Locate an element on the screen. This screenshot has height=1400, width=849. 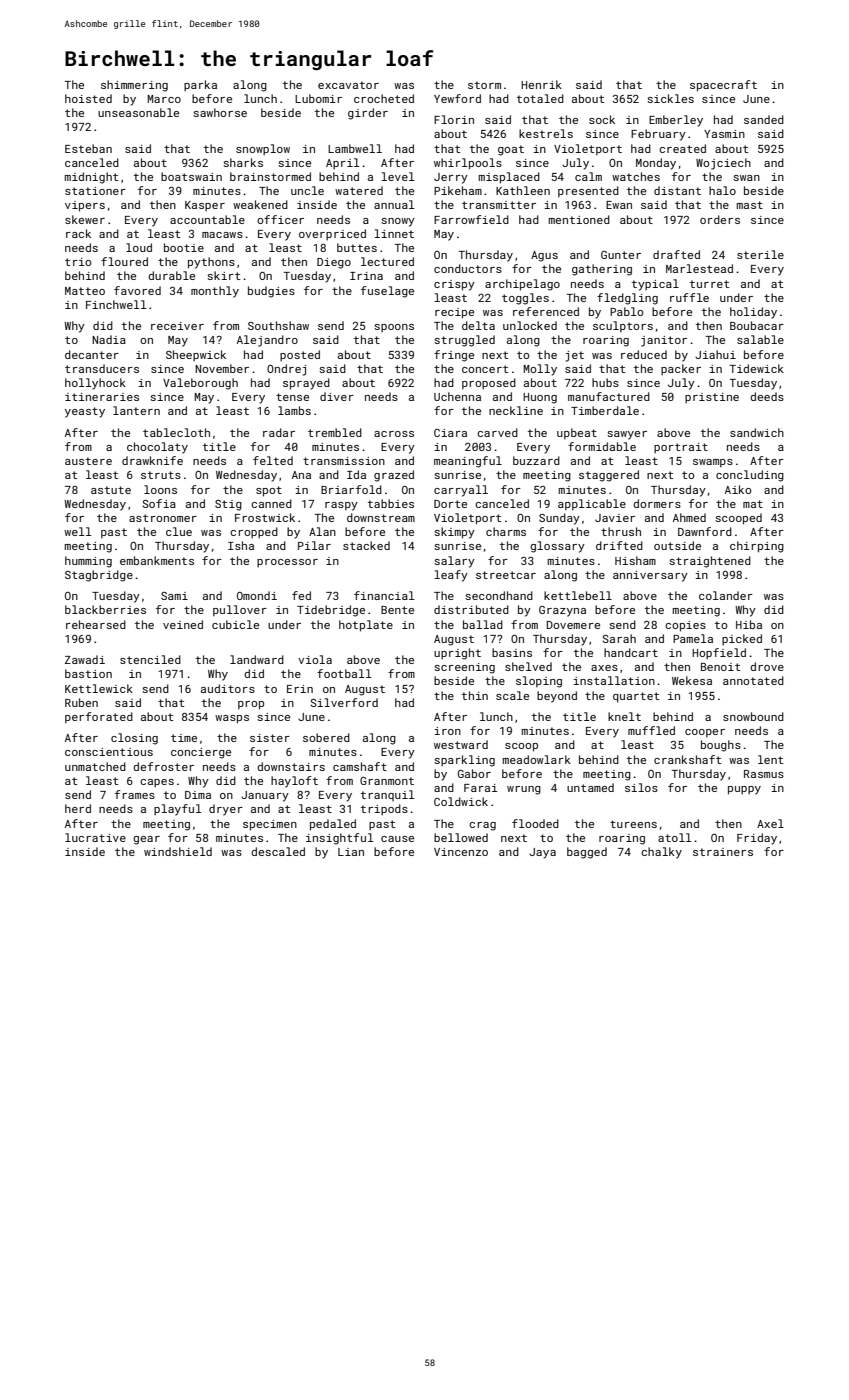
portrait is located at coordinates (681, 448).
